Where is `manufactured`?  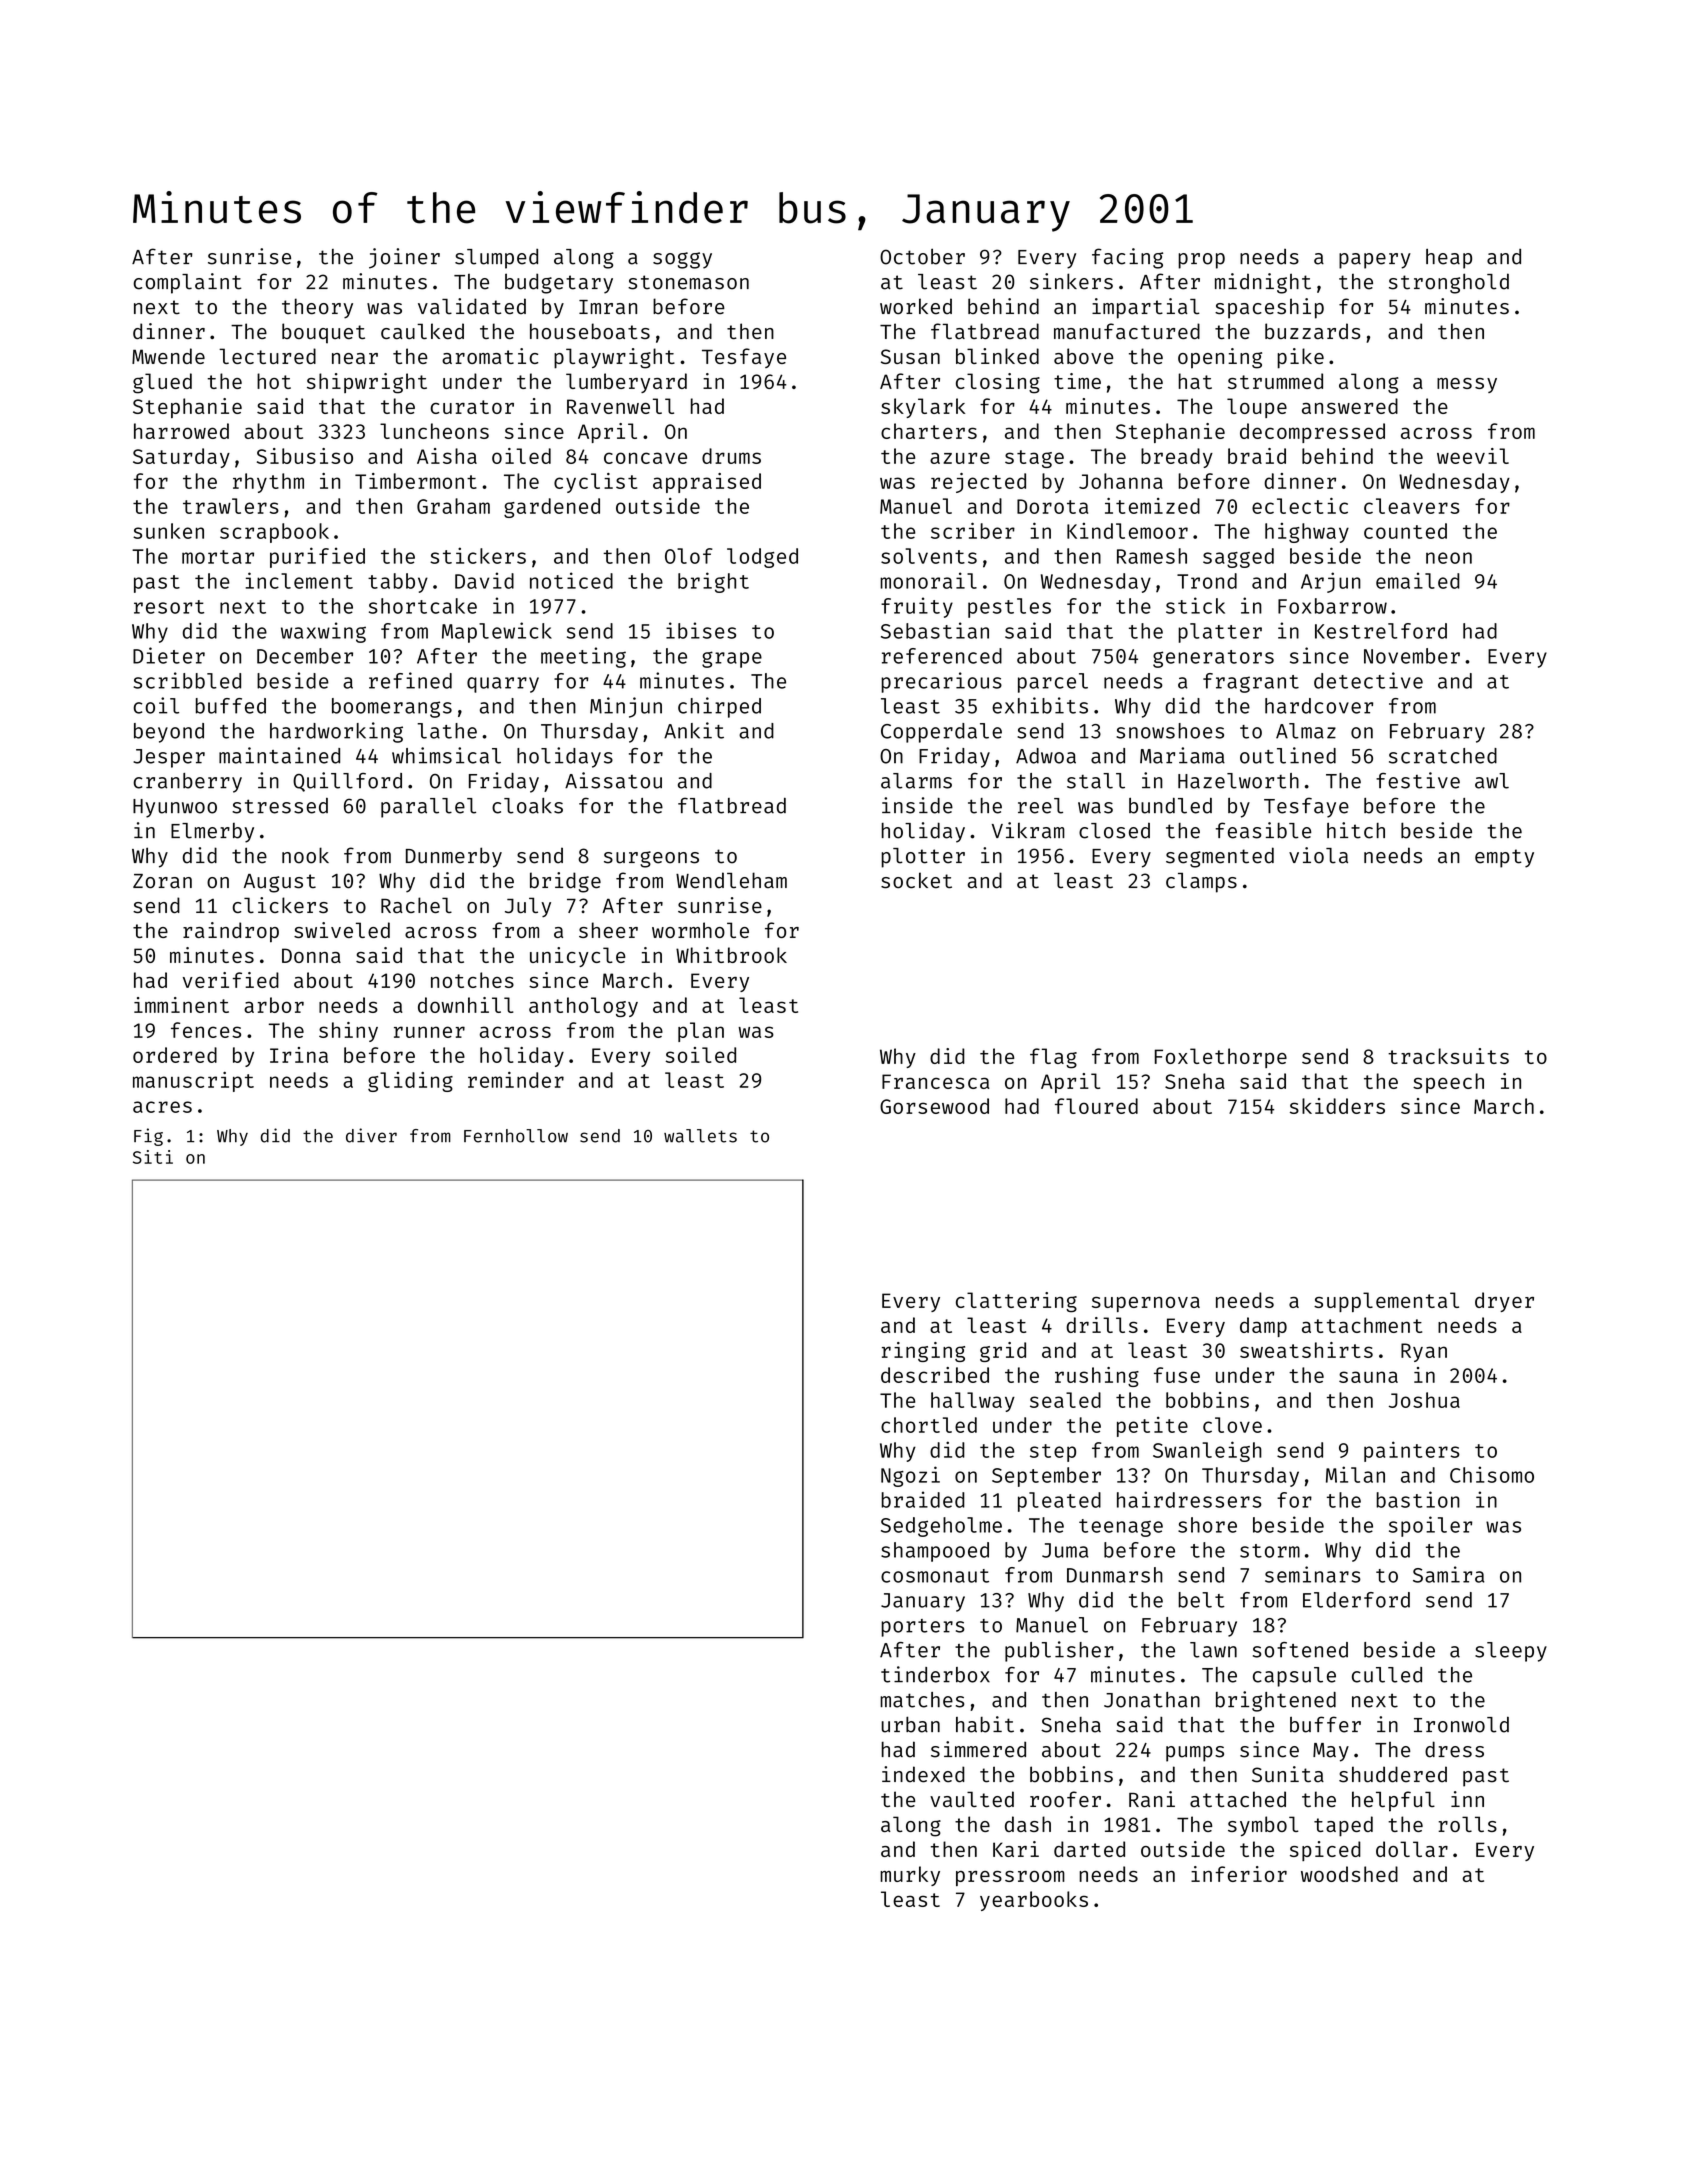
manufactured is located at coordinates (1127, 331).
